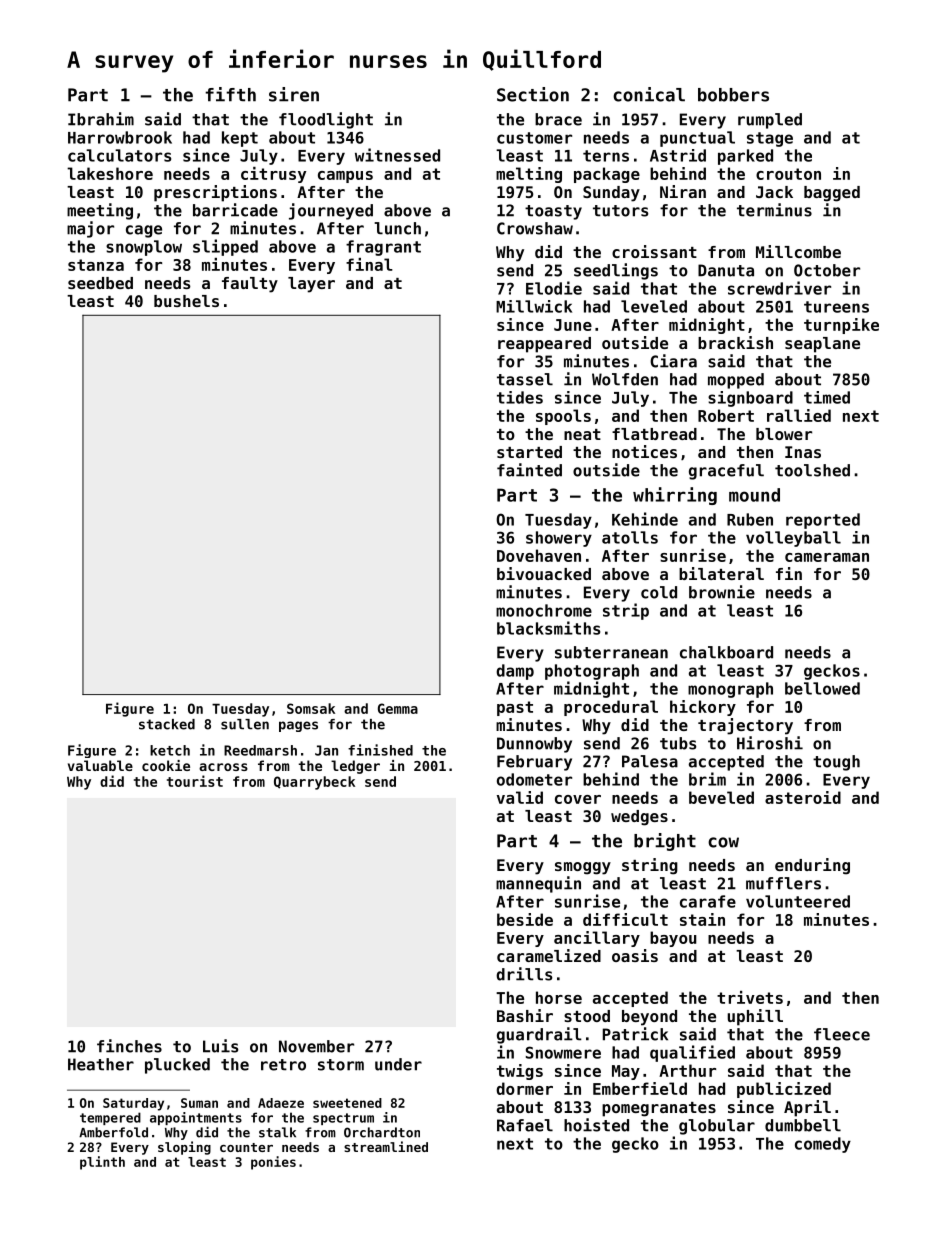 The image size is (952, 1233). I want to click on valid, so click(520, 797).
